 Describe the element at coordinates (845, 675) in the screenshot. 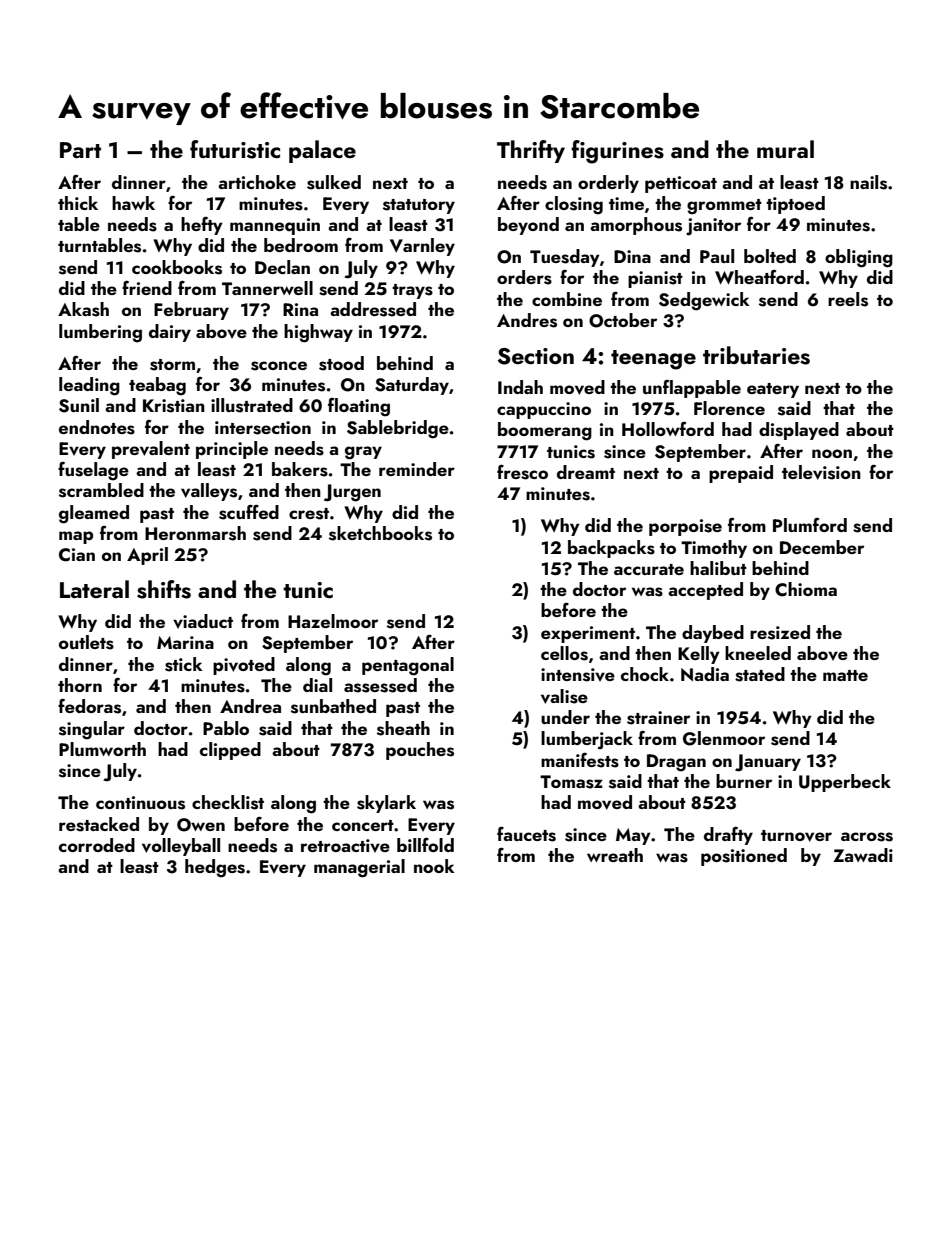

I see `matte` at that location.
